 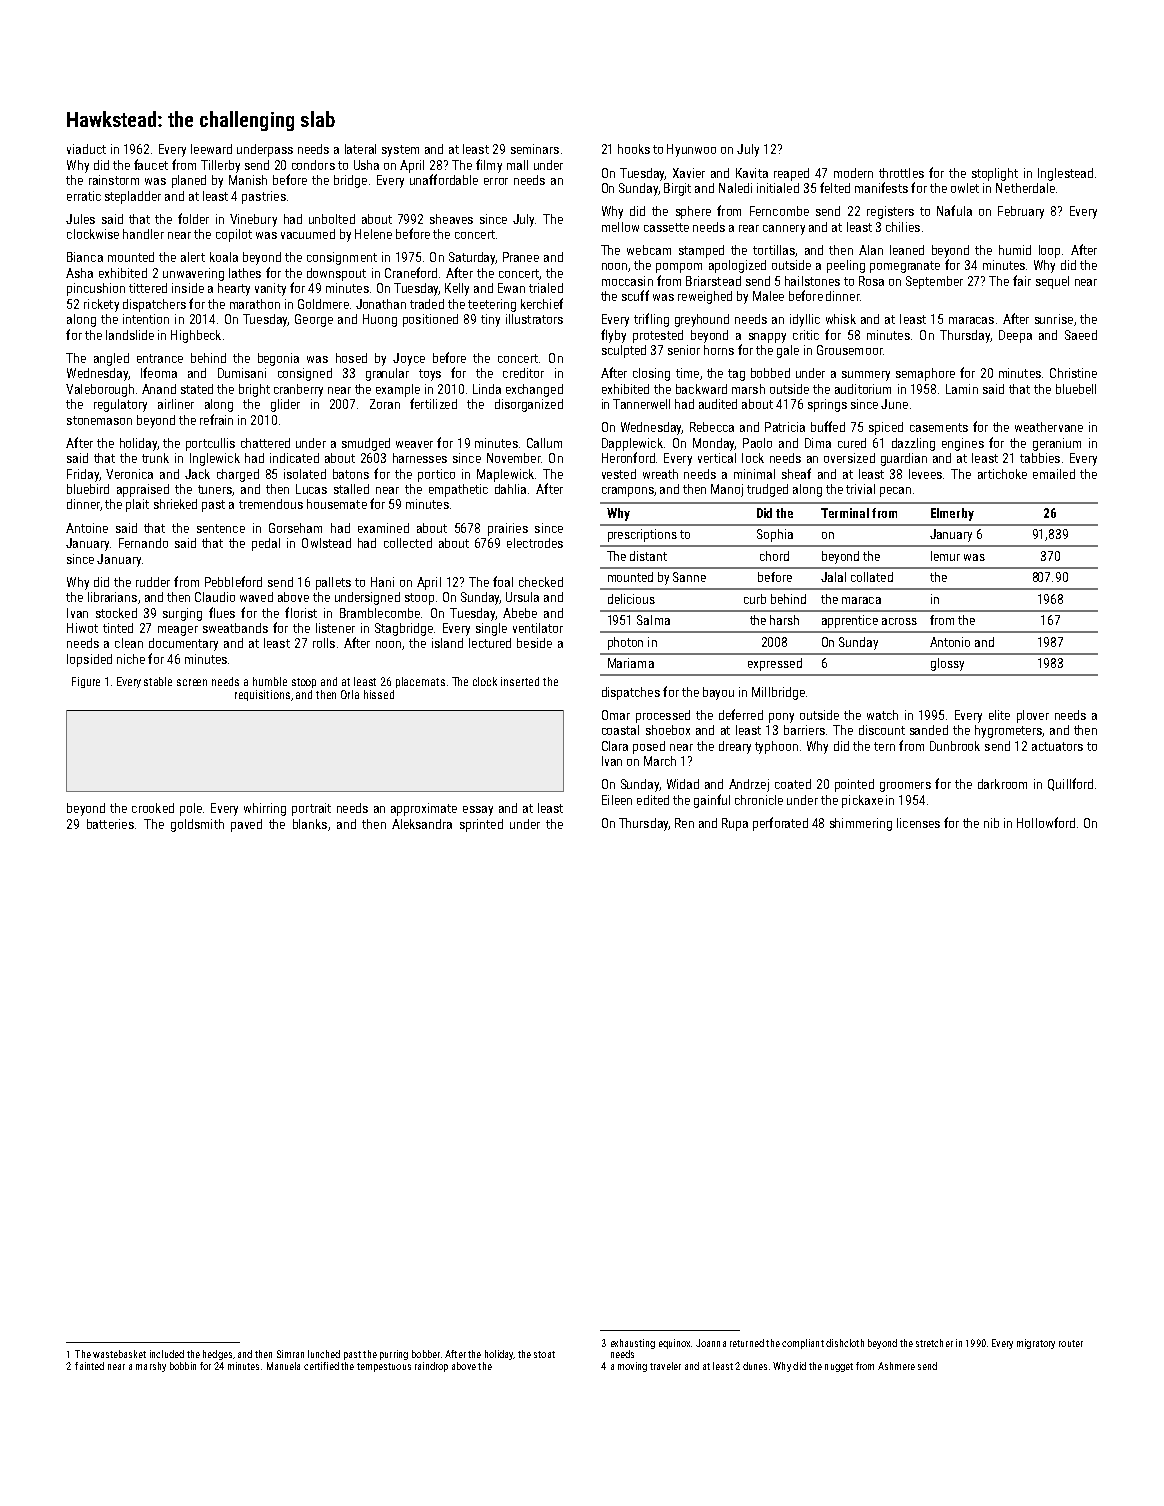 What do you see at coordinates (192, 682) in the image?
I see `screen` at bounding box center [192, 682].
